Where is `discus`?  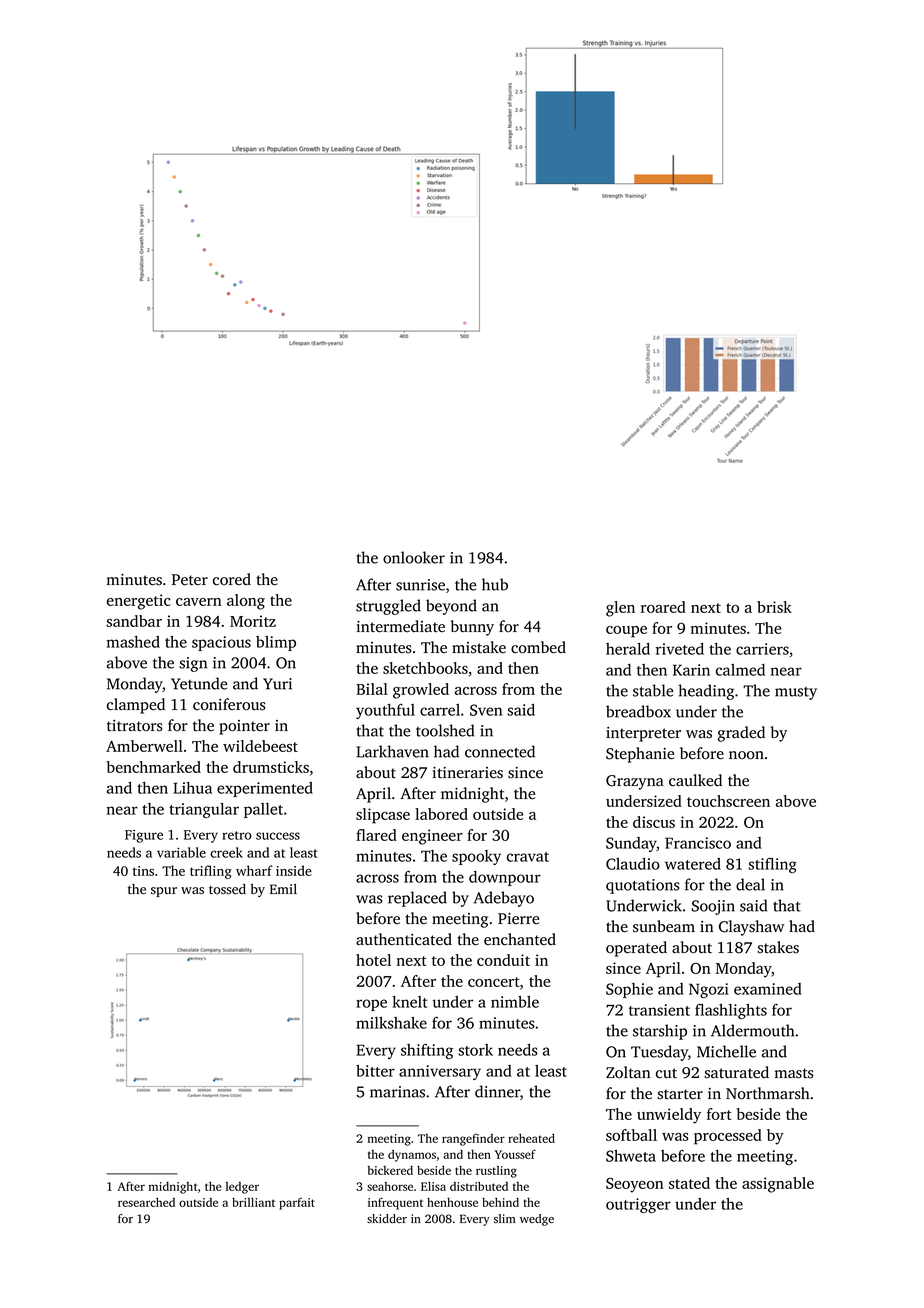
discus is located at coordinates (654, 822).
